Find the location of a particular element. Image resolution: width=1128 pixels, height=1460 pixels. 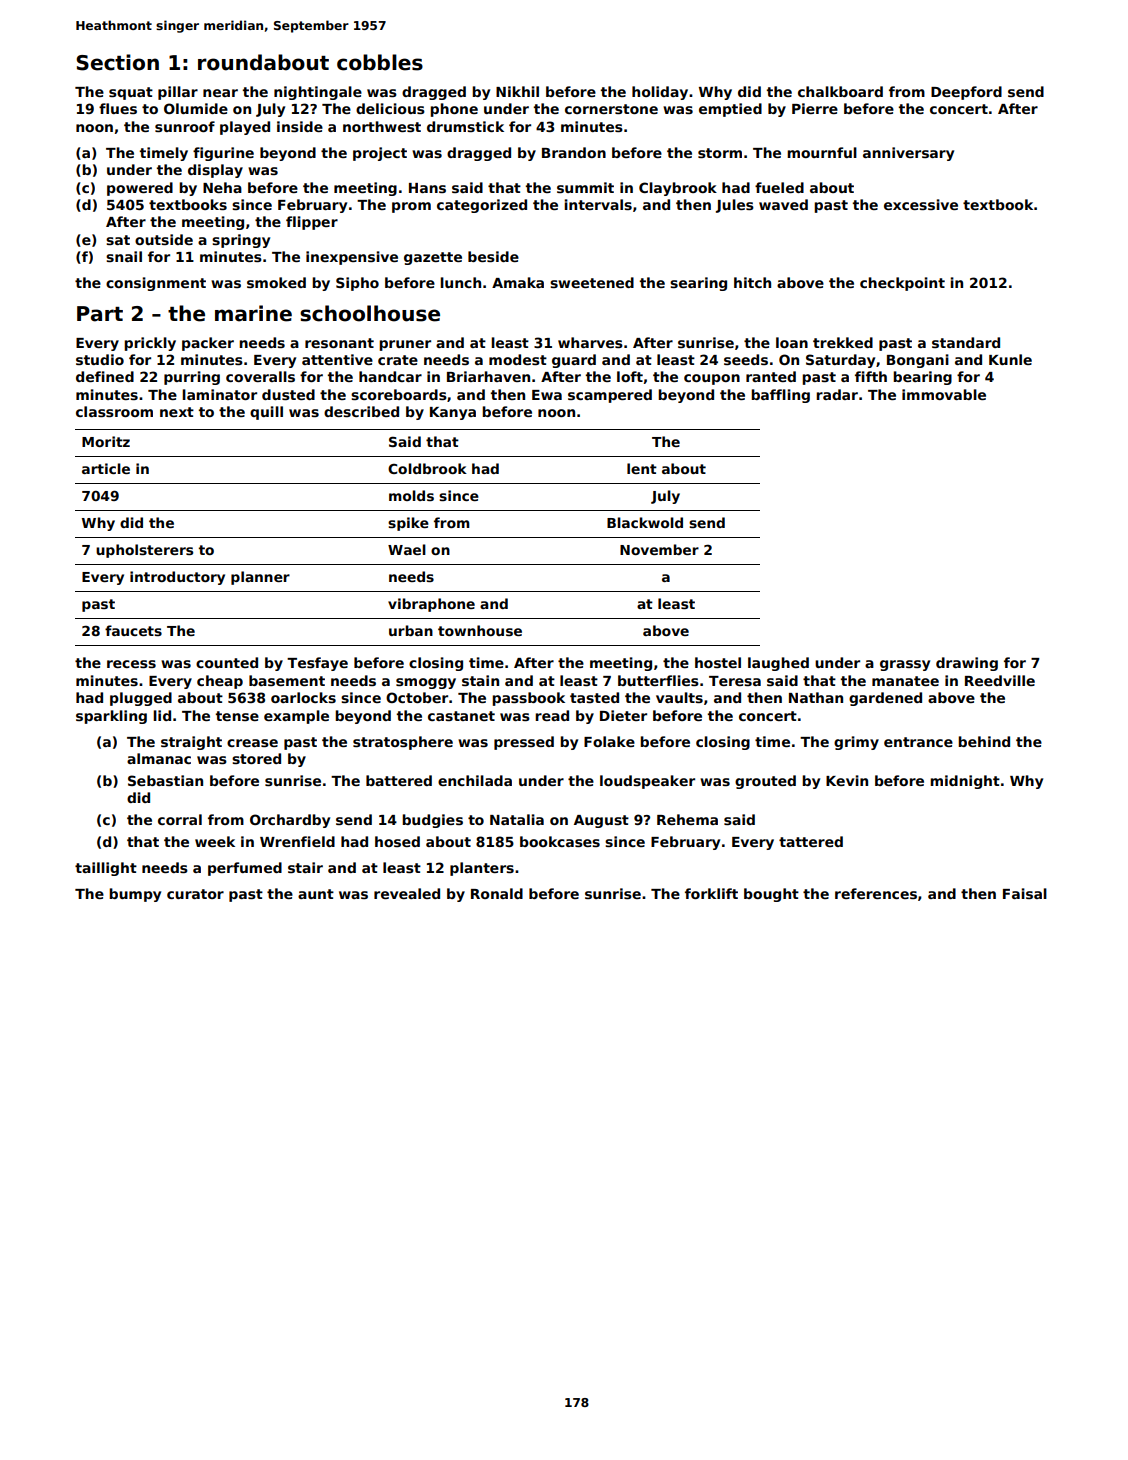

Kunle is located at coordinates (1010, 359).
